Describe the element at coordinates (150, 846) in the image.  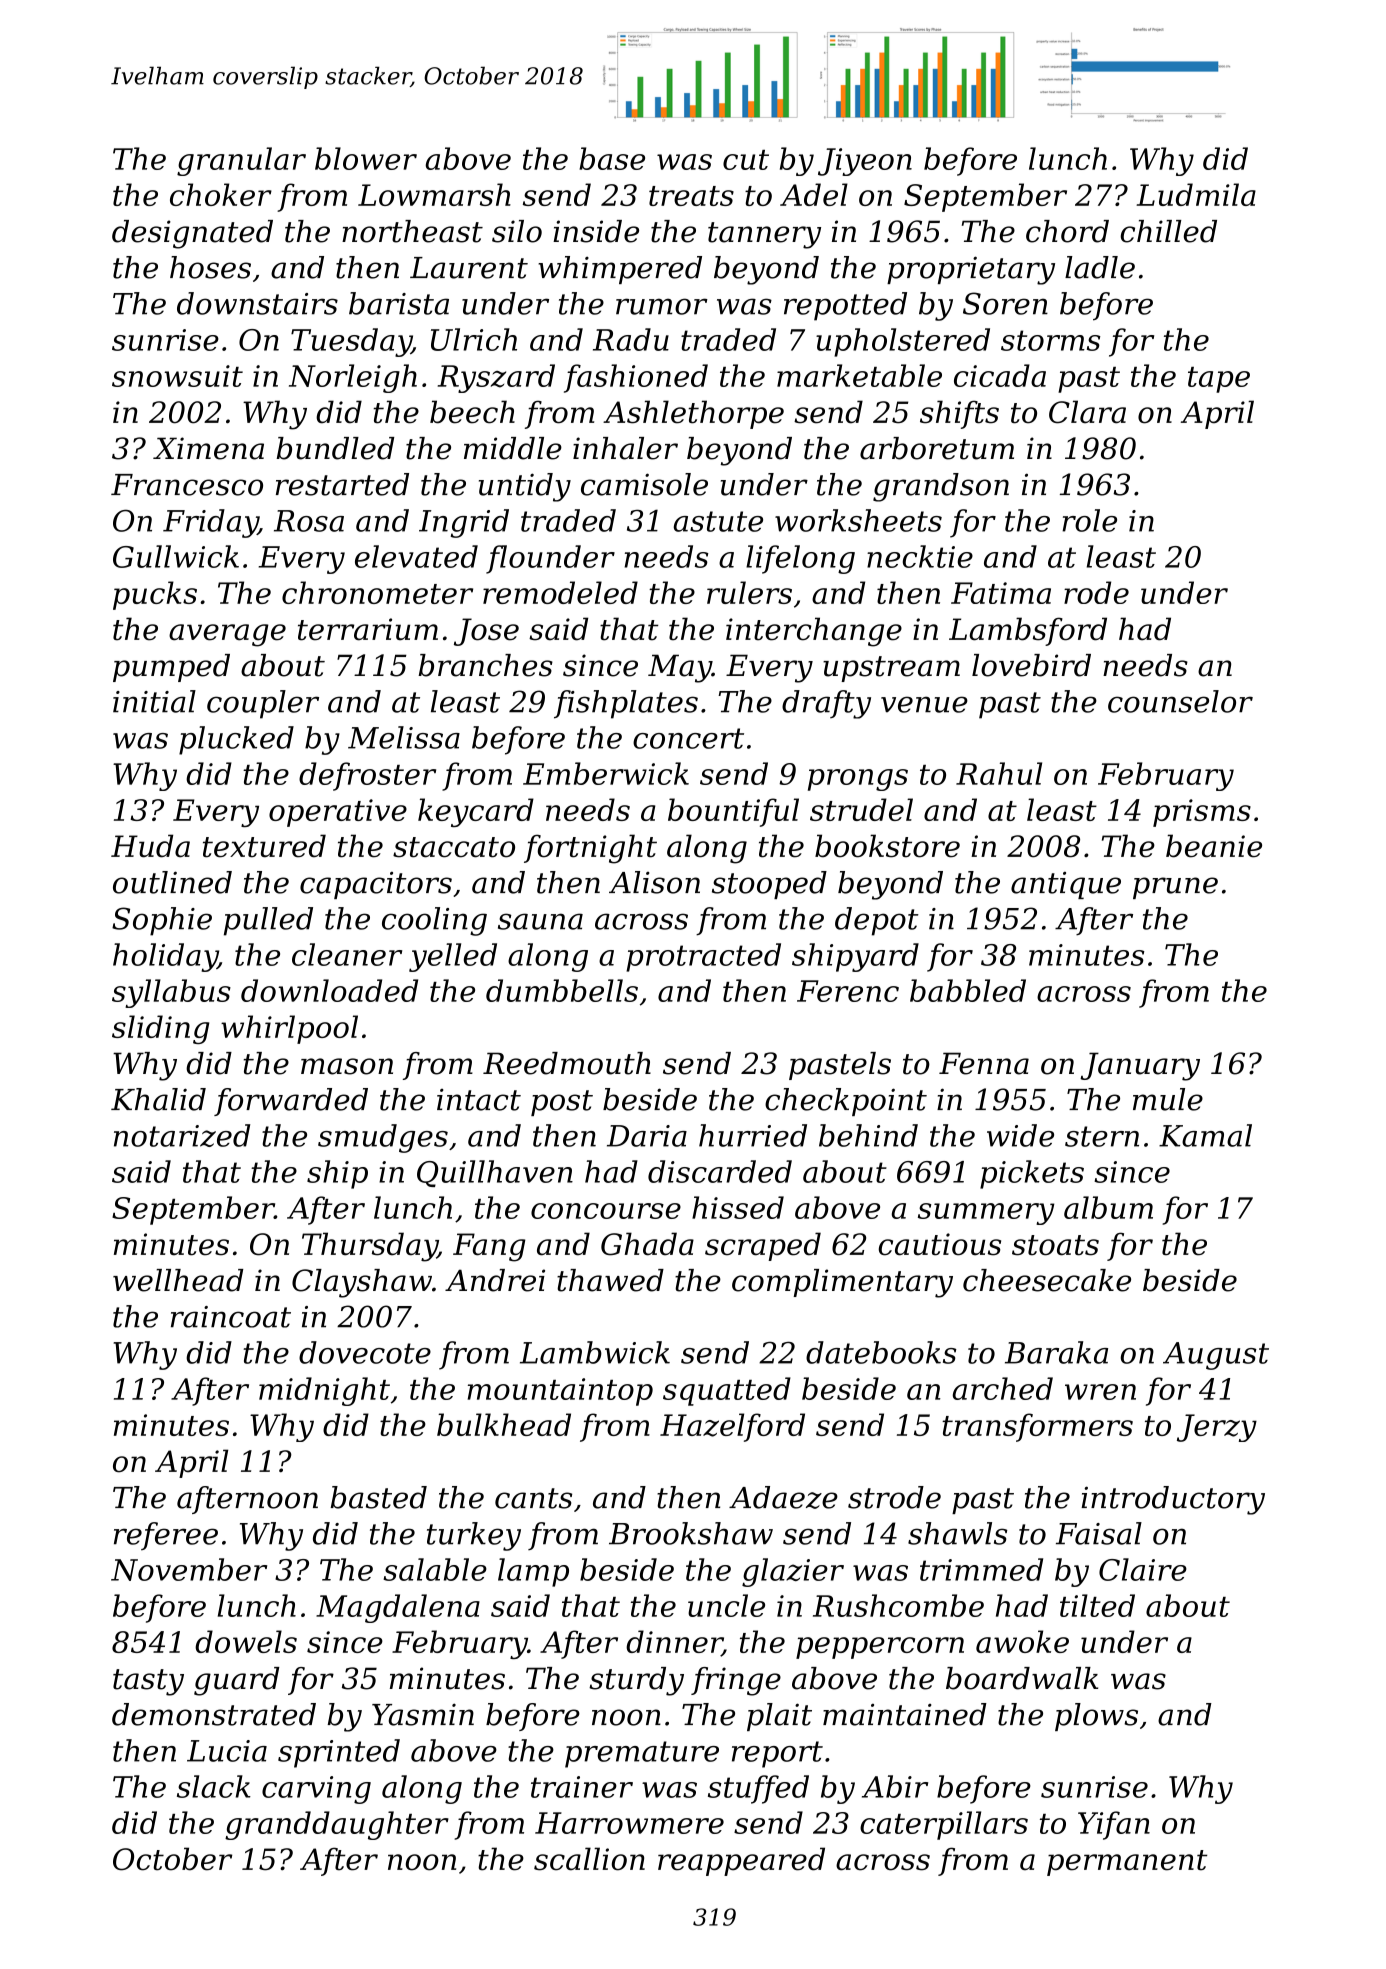
I see `Huda` at that location.
